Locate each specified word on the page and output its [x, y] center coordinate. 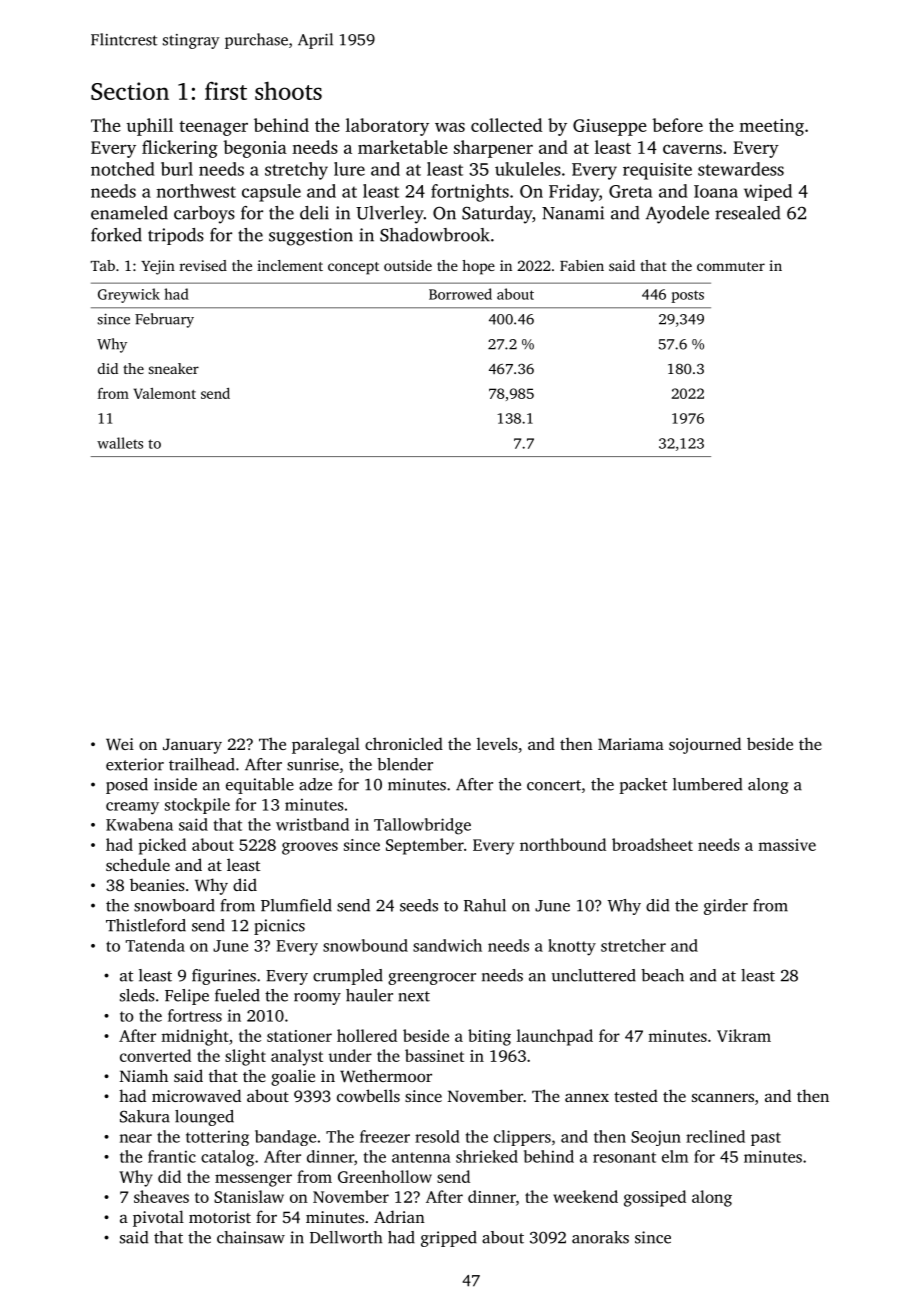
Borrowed [460, 294]
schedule [138, 864]
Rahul [485, 905]
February [164, 320]
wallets [120, 443]
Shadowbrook [435, 235]
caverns [692, 149]
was [450, 127]
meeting [771, 127]
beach [662, 975]
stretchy [296, 171]
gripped [449, 1239]
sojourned [705, 745]
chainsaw [251, 1237]
